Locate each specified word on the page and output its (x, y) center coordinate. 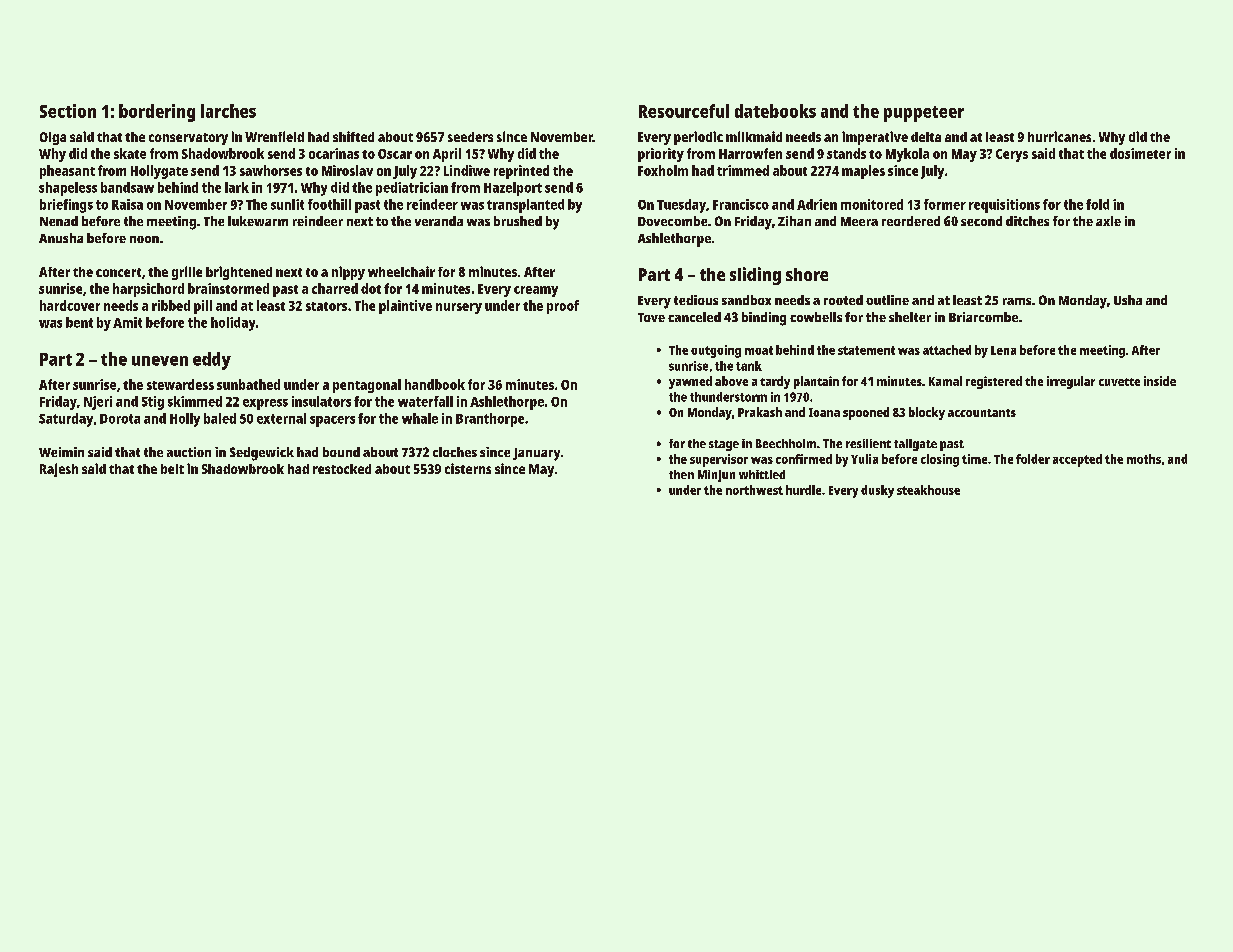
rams (1017, 301)
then (681, 474)
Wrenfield (274, 136)
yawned (690, 382)
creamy (536, 291)
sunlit (287, 204)
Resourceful (684, 111)
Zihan (794, 221)
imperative (875, 138)
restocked (342, 469)
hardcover (70, 305)
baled (220, 418)
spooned (866, 413)
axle (1108, 221)
